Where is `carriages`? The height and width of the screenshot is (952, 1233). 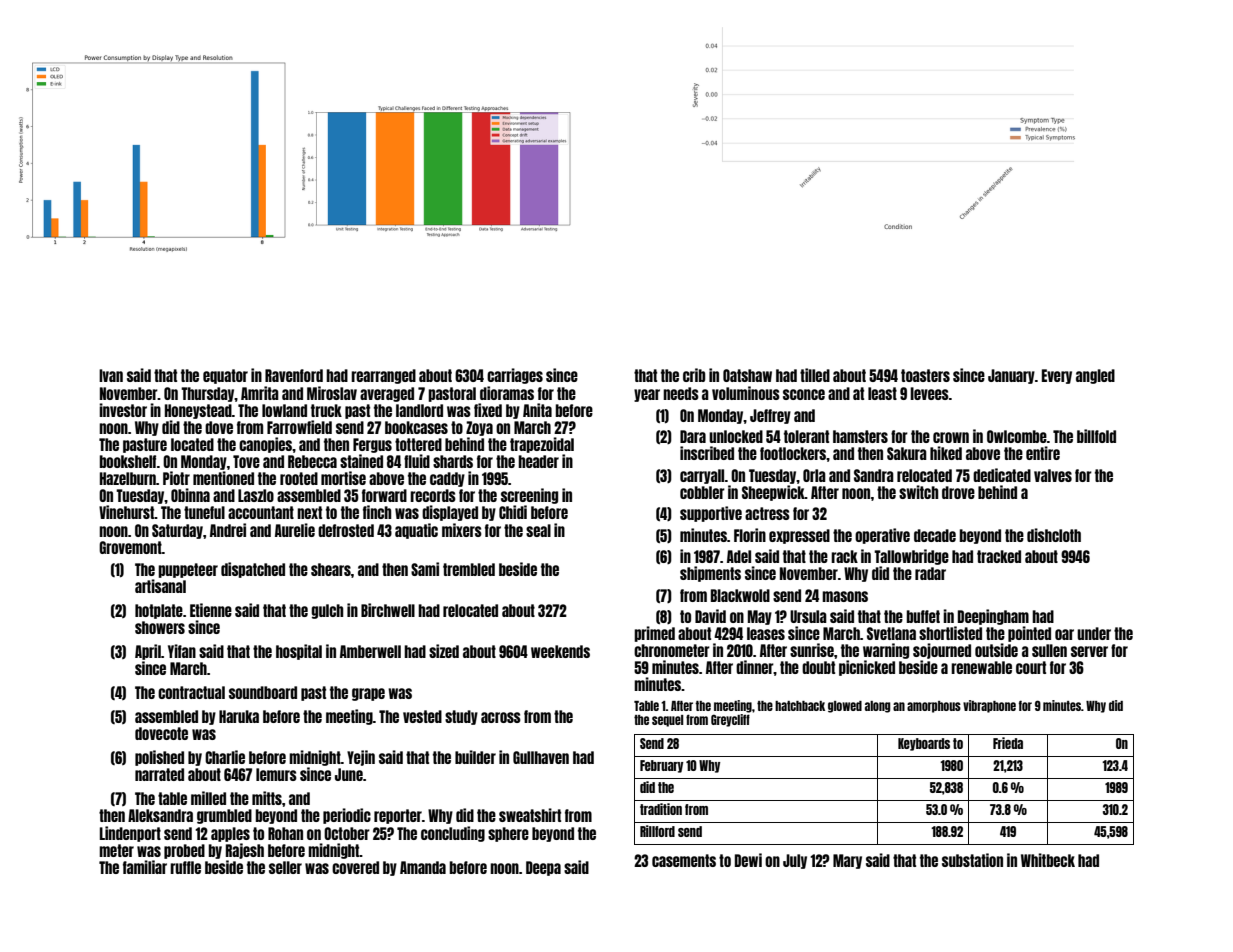
carriages is located at coordinates (515, 376).
